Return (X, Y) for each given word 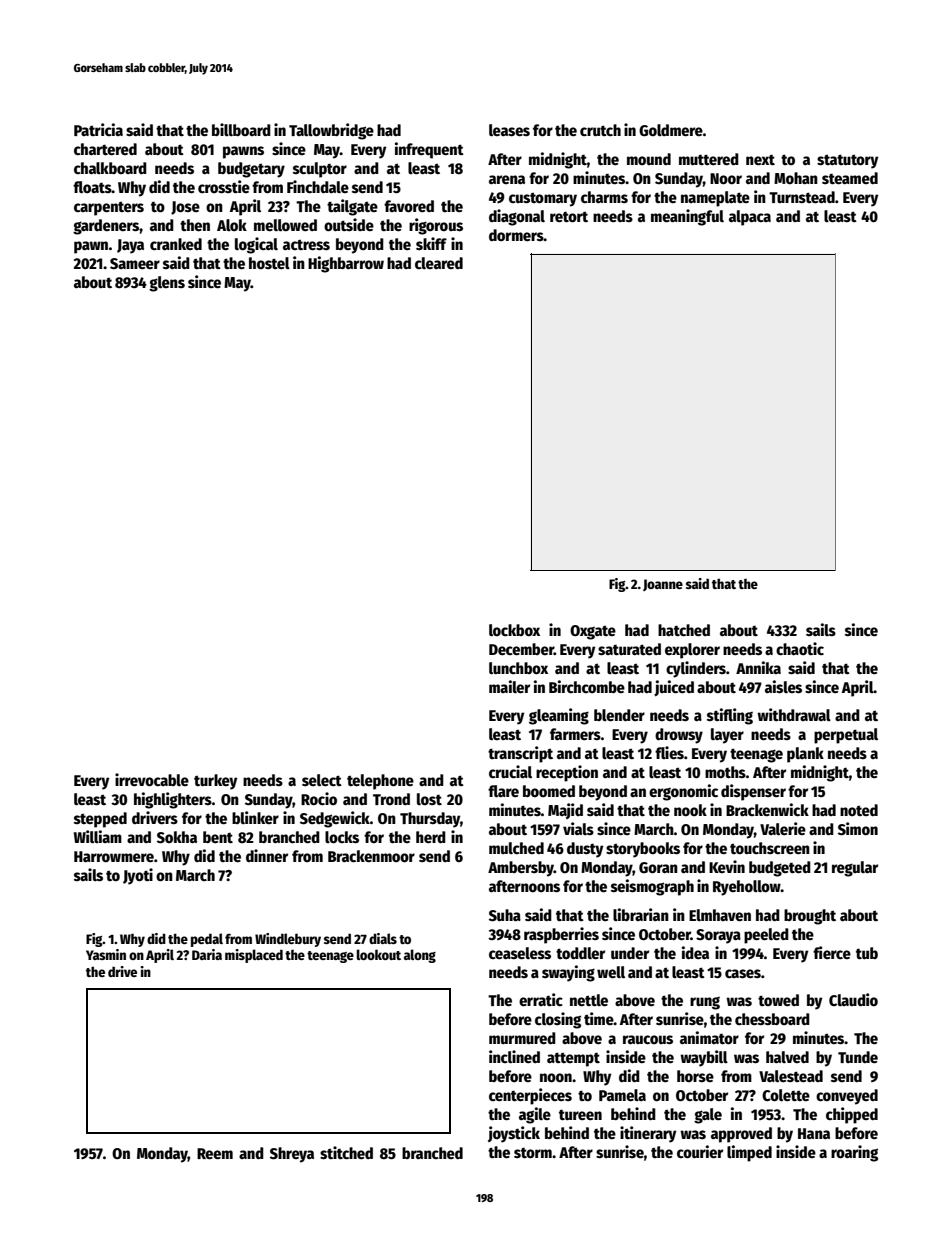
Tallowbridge (331, 131)
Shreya (292, 1155)
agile (535, 1115)
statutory (847, 161)
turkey (215, 782)
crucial (510, 772)
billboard (241, 129)
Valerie (783, 828)
